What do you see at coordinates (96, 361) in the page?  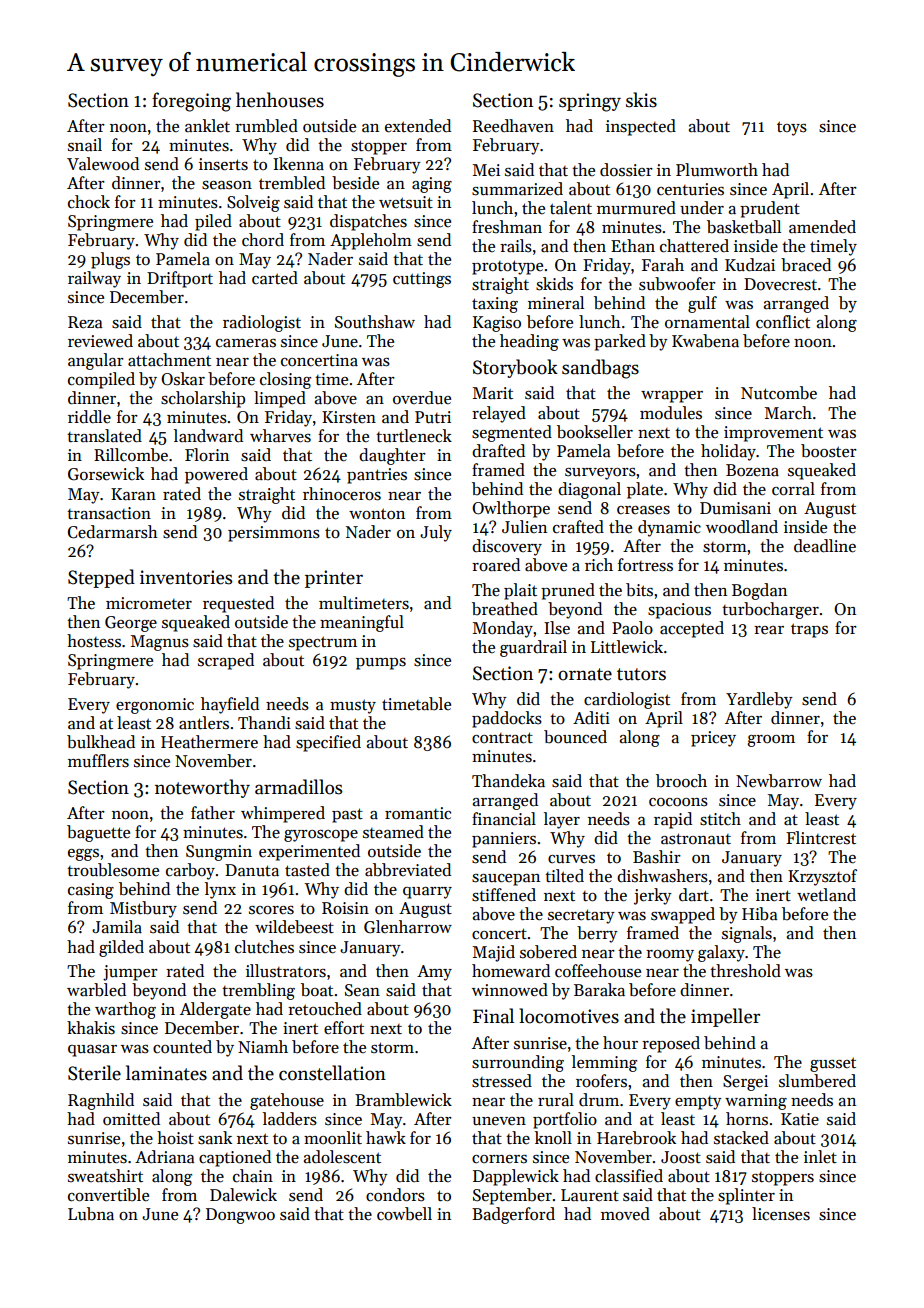 I see `angular` at bounding box center [96, 361].
